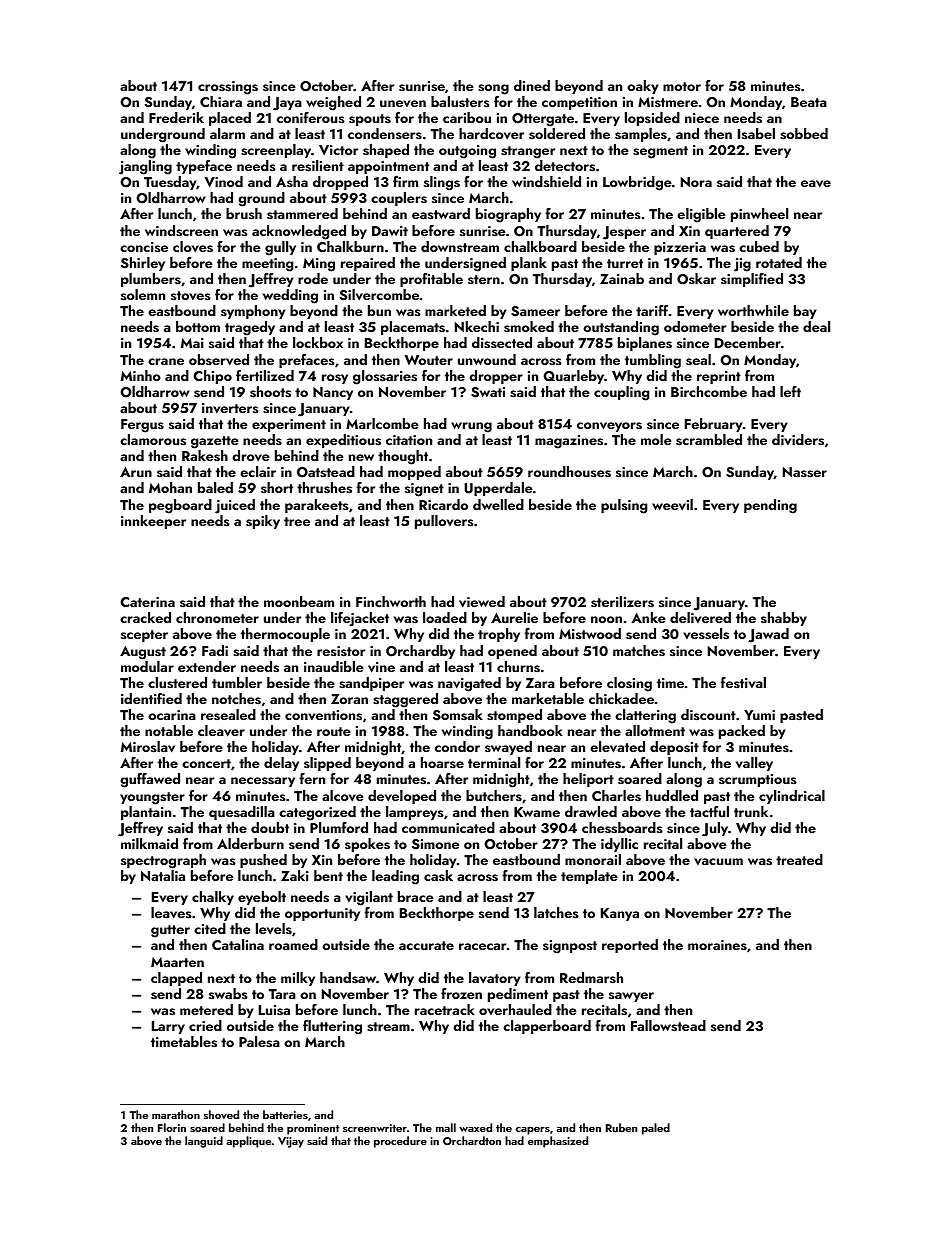  I want to click on handbook, so click(530, 730).
